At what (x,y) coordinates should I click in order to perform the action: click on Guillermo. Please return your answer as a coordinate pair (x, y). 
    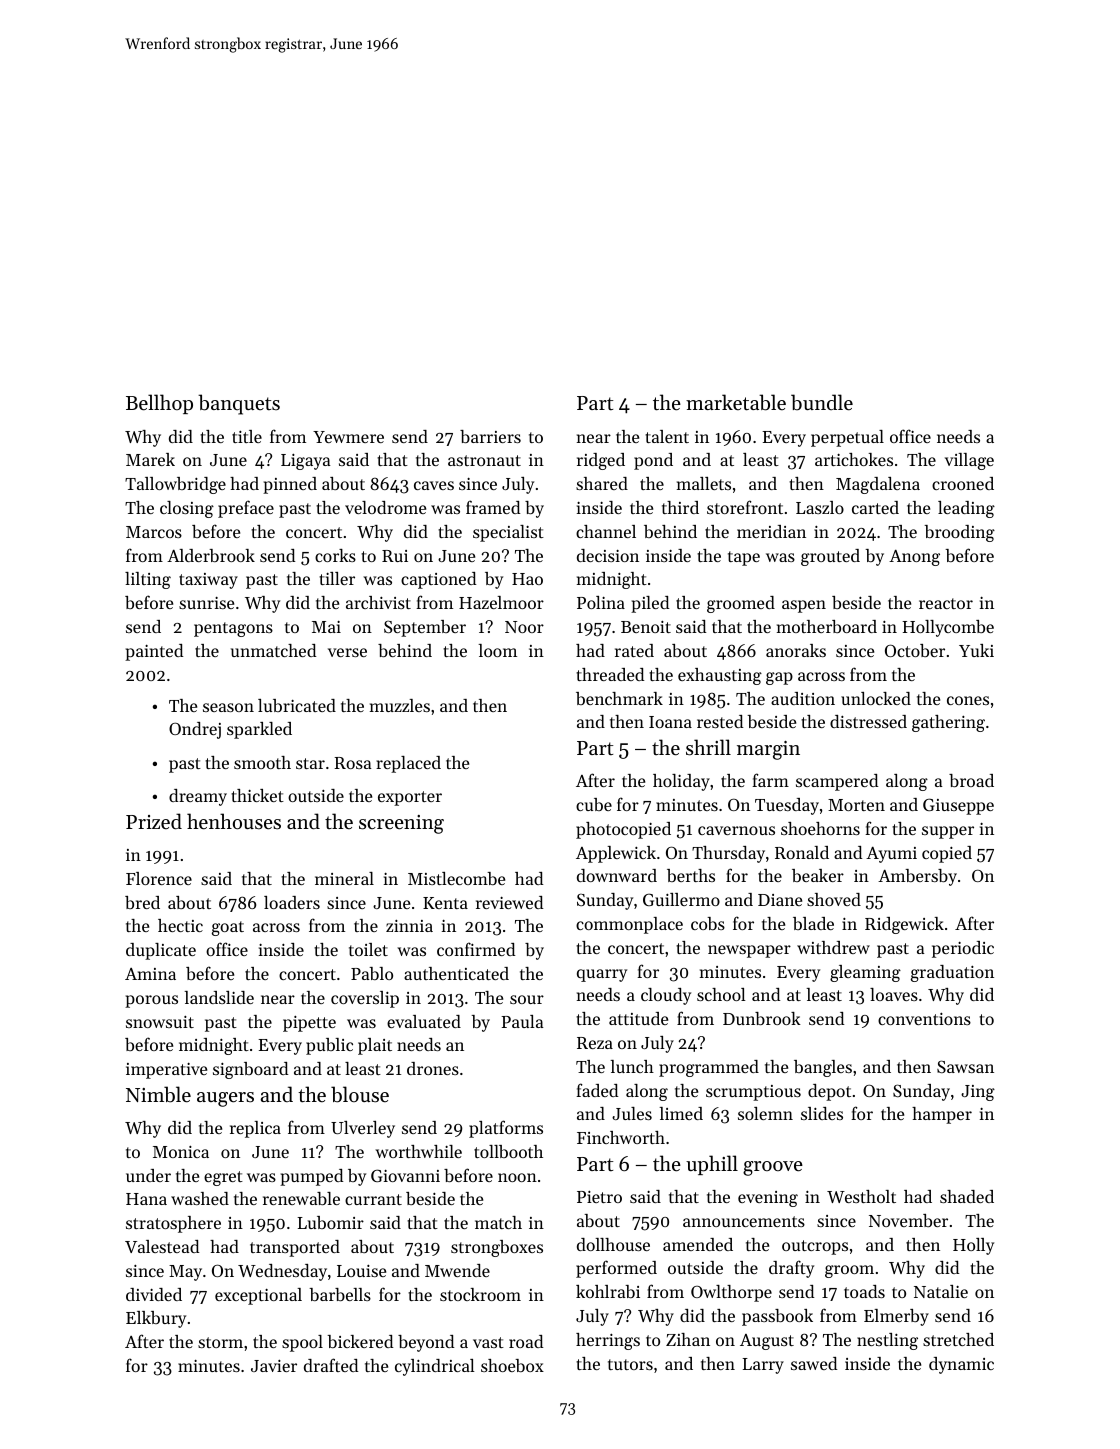
    Looking at the image, I should click on (681, 899).
